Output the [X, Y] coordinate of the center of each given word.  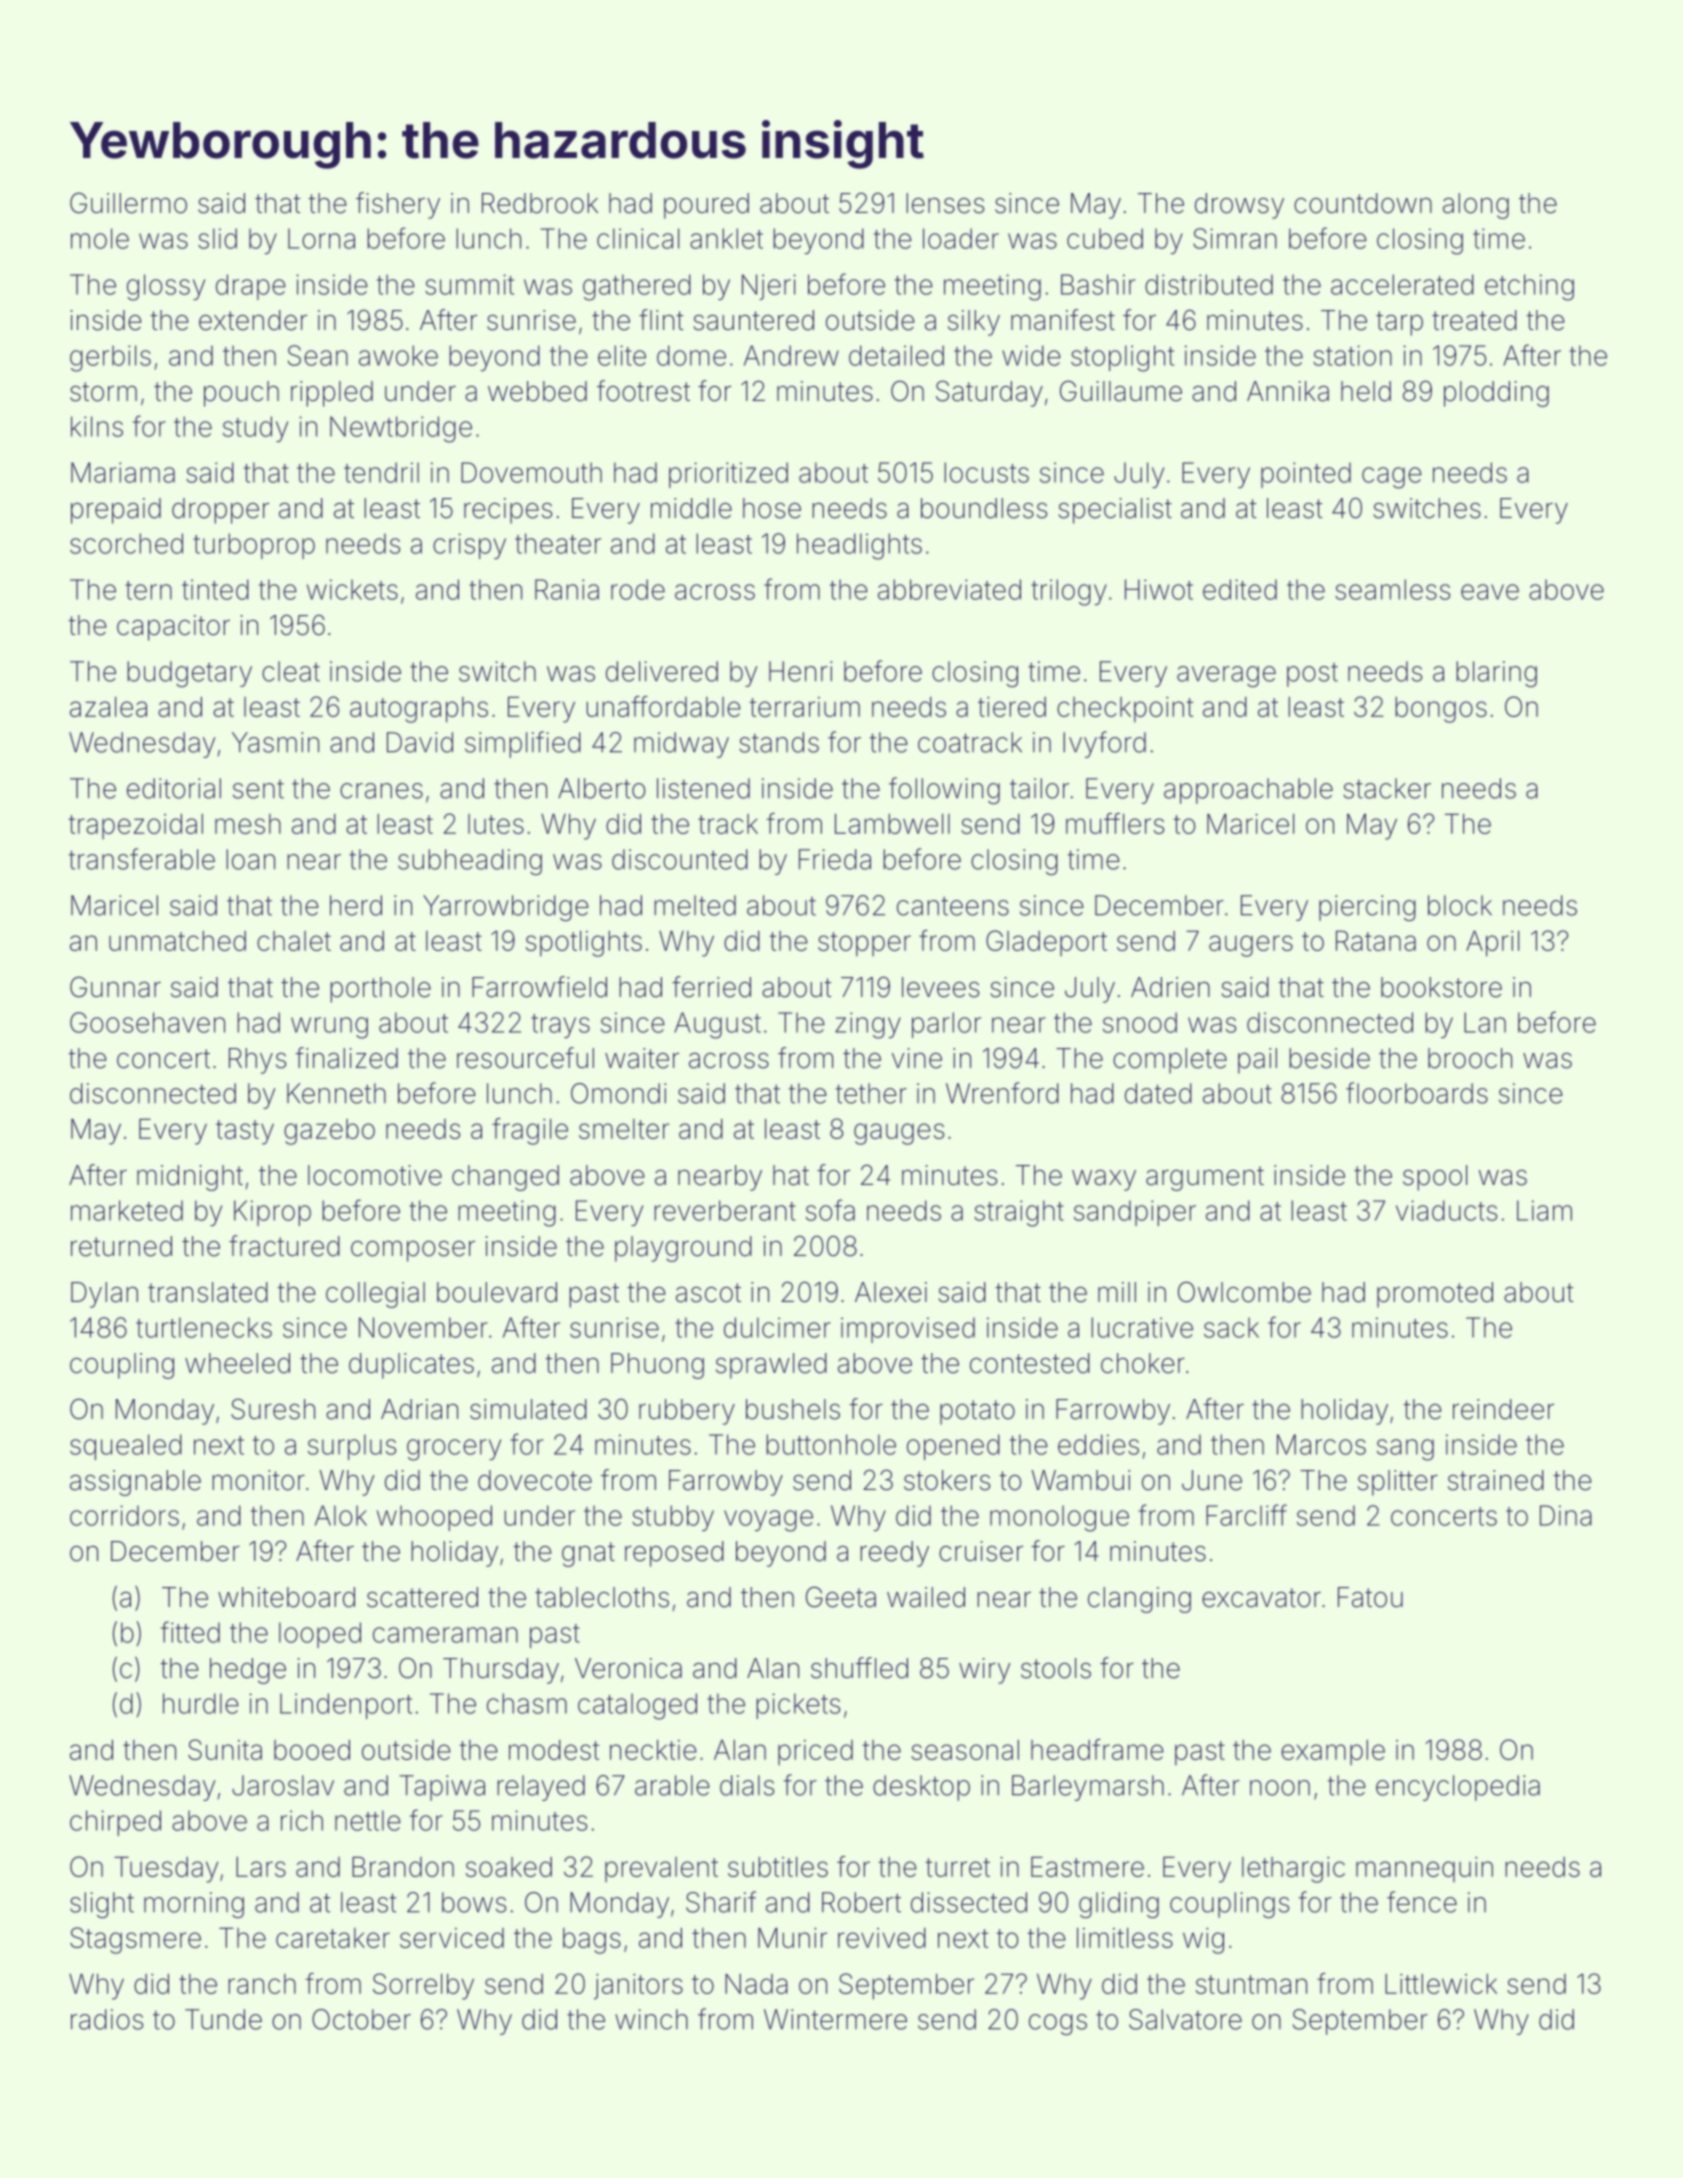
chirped [115, 1823]
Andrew [791, 355]
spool [1435, 1178]
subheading [470, 862]
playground [683, 1249]
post [1312, 675]
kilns [97, 426]
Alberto [601, 788]
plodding [1496, 394]
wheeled [237, 1363]
